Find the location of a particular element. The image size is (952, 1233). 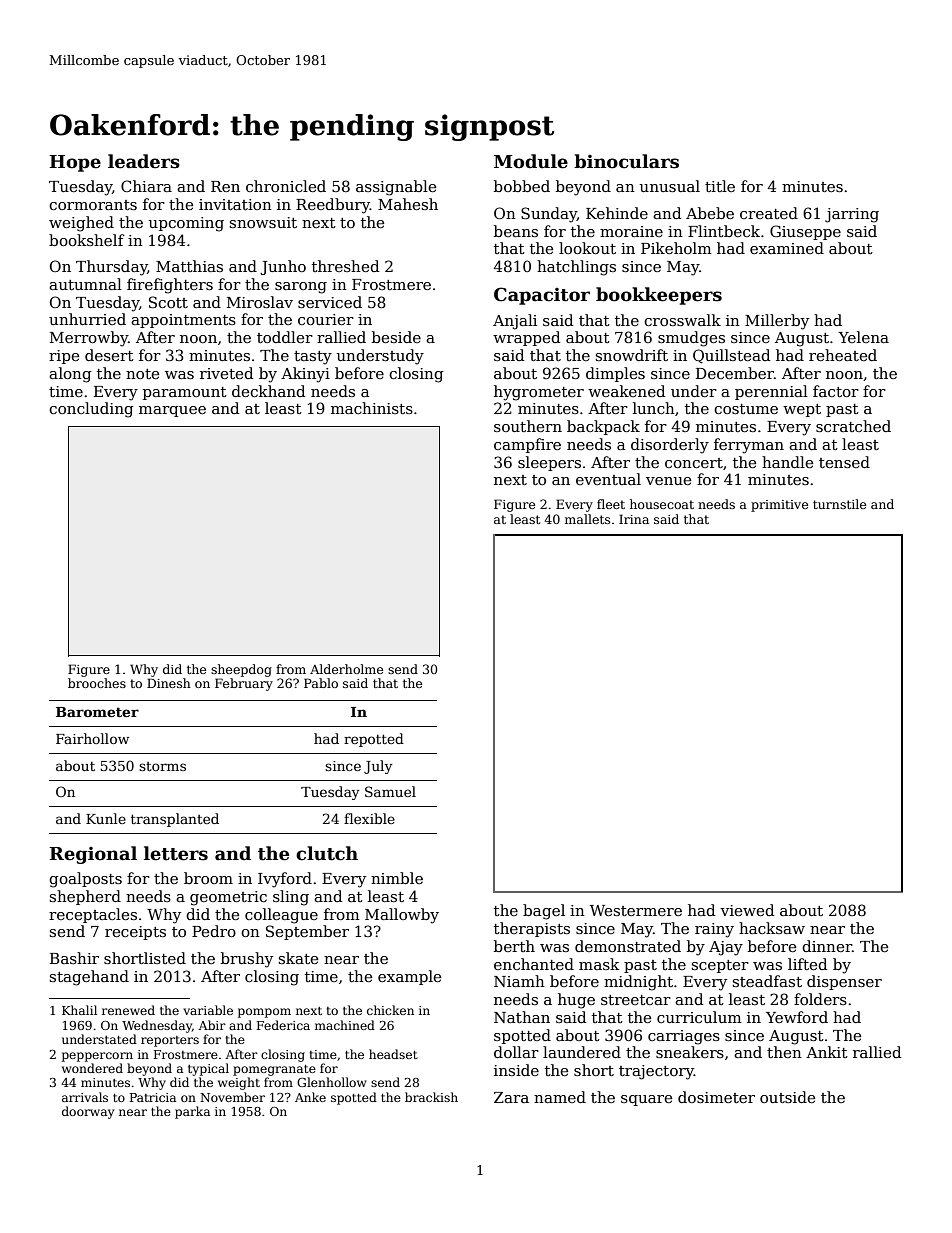

Module is located at coordinates (531, 161).
